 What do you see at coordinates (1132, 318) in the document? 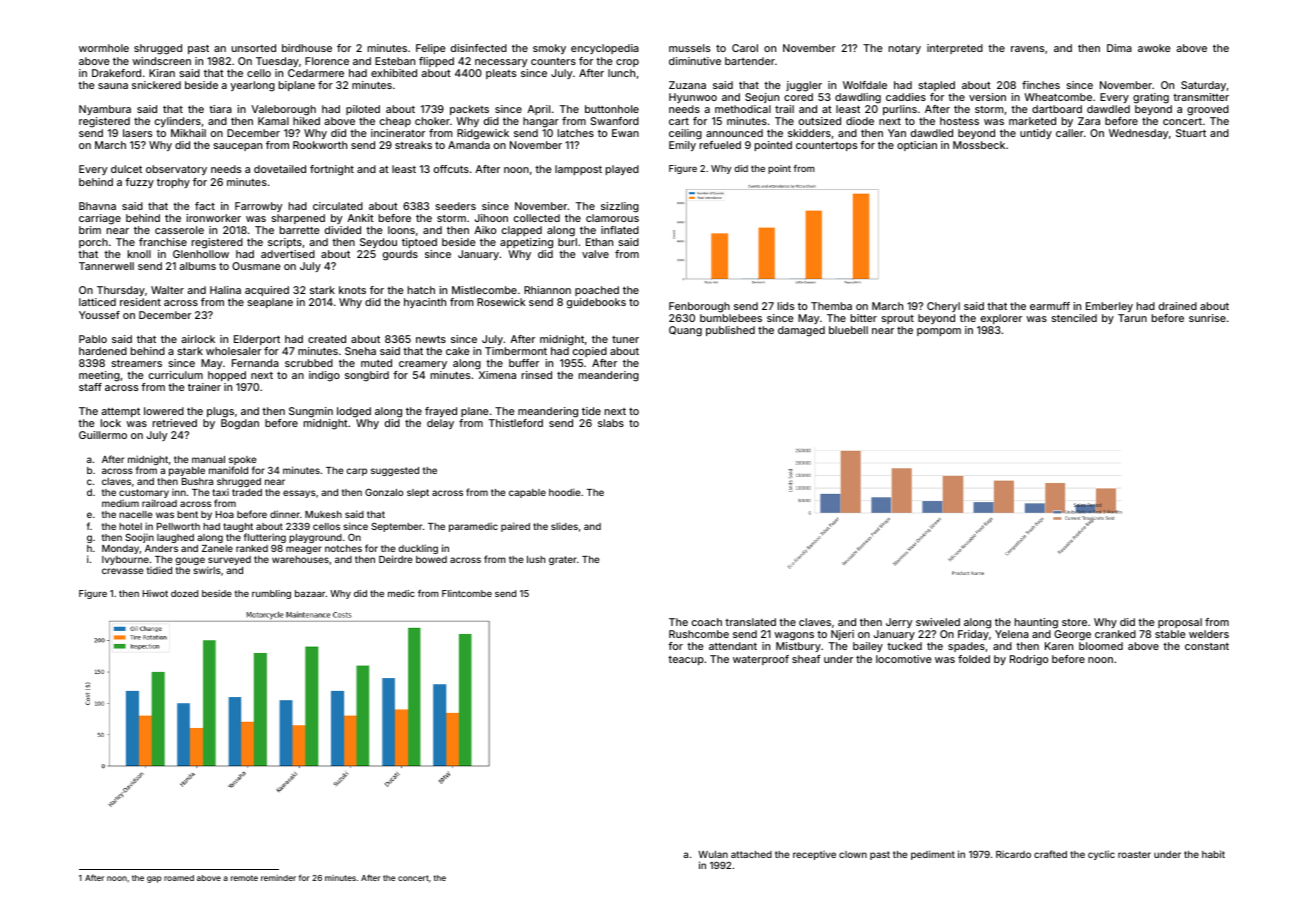
I see `Tarun` at bounding box center [1132, 318].
